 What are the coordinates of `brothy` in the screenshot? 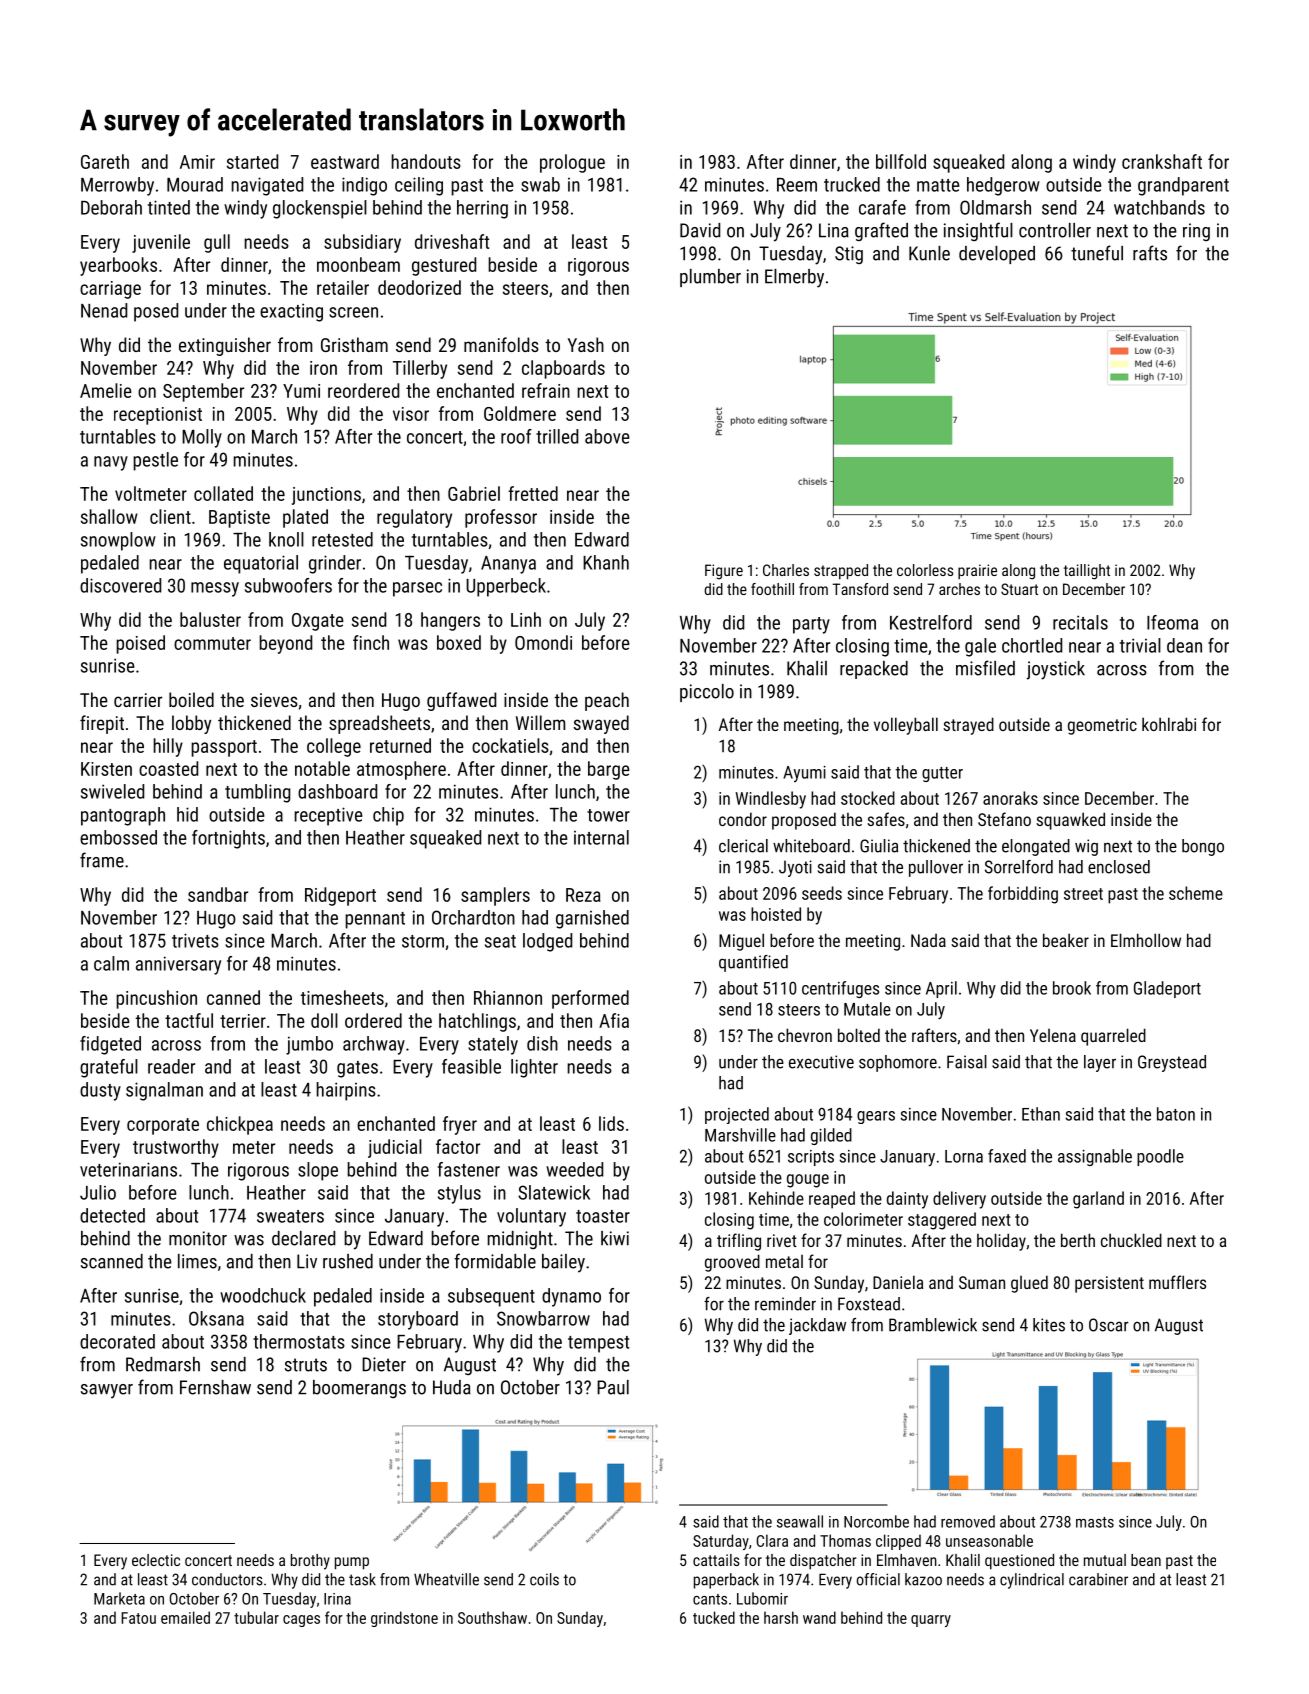 It's located at (310, 1562).
